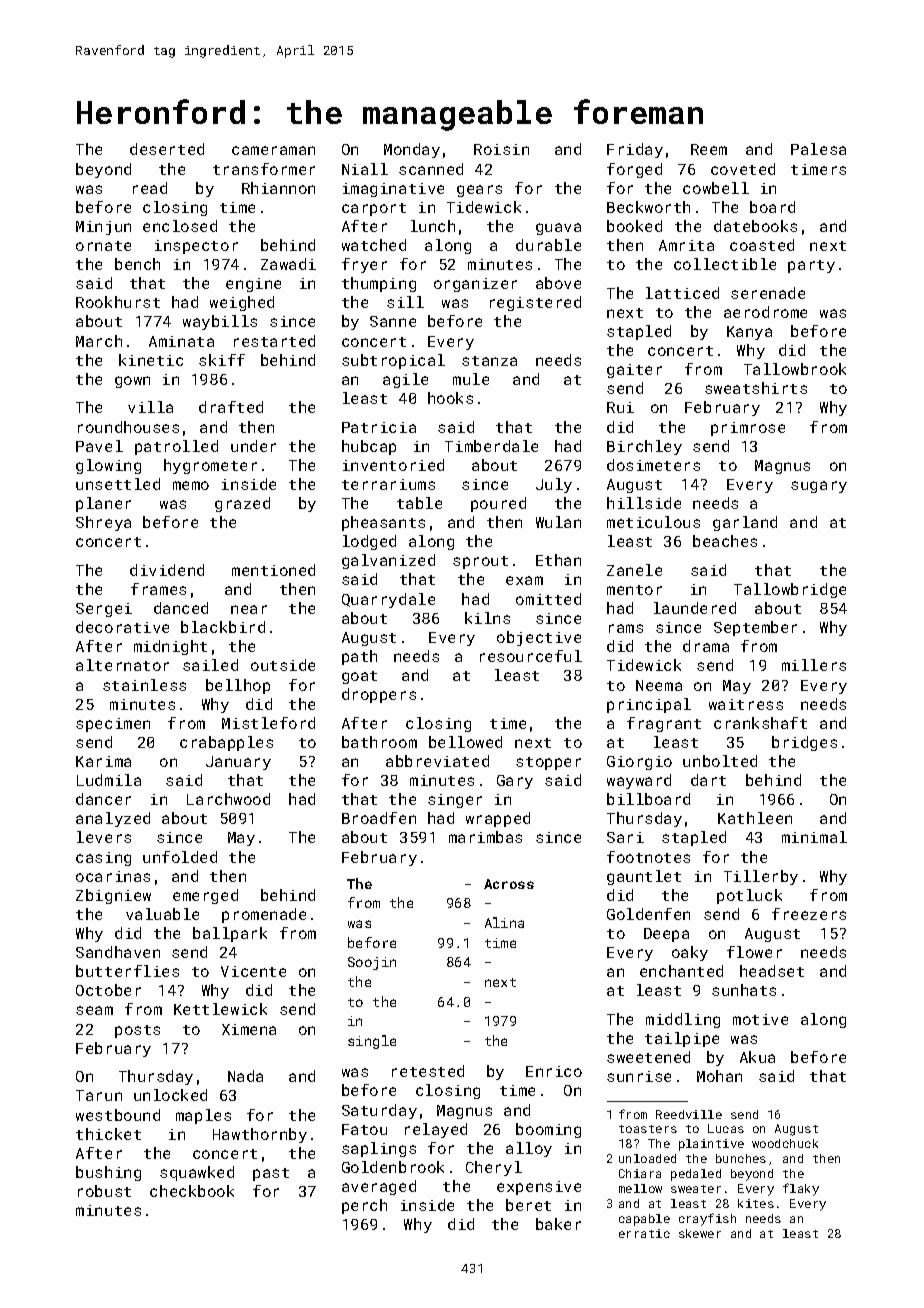  I want to click on Tallowbridge, so click(790, 590).
